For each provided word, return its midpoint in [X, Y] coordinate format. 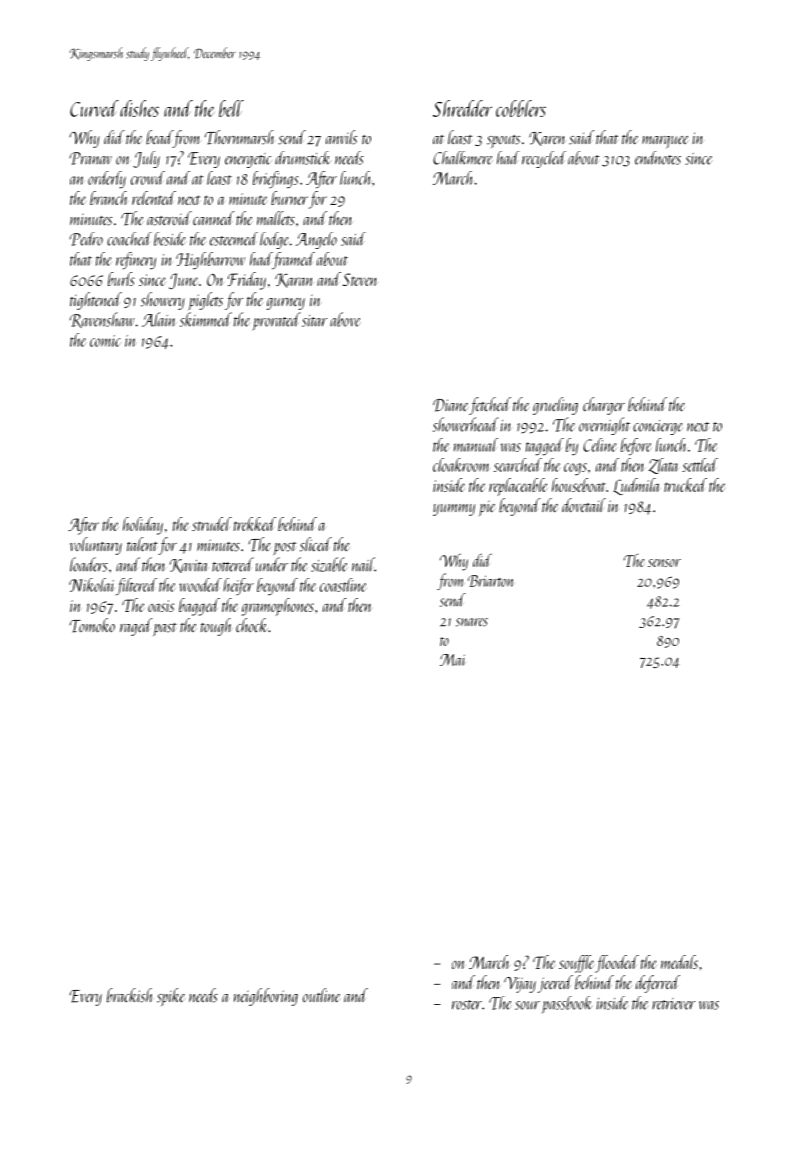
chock [251, 625]
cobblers [521, 108]
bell [231, 108]
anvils [341, 137]
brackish [130, 995]
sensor [664, 563]
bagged [199, 607]
